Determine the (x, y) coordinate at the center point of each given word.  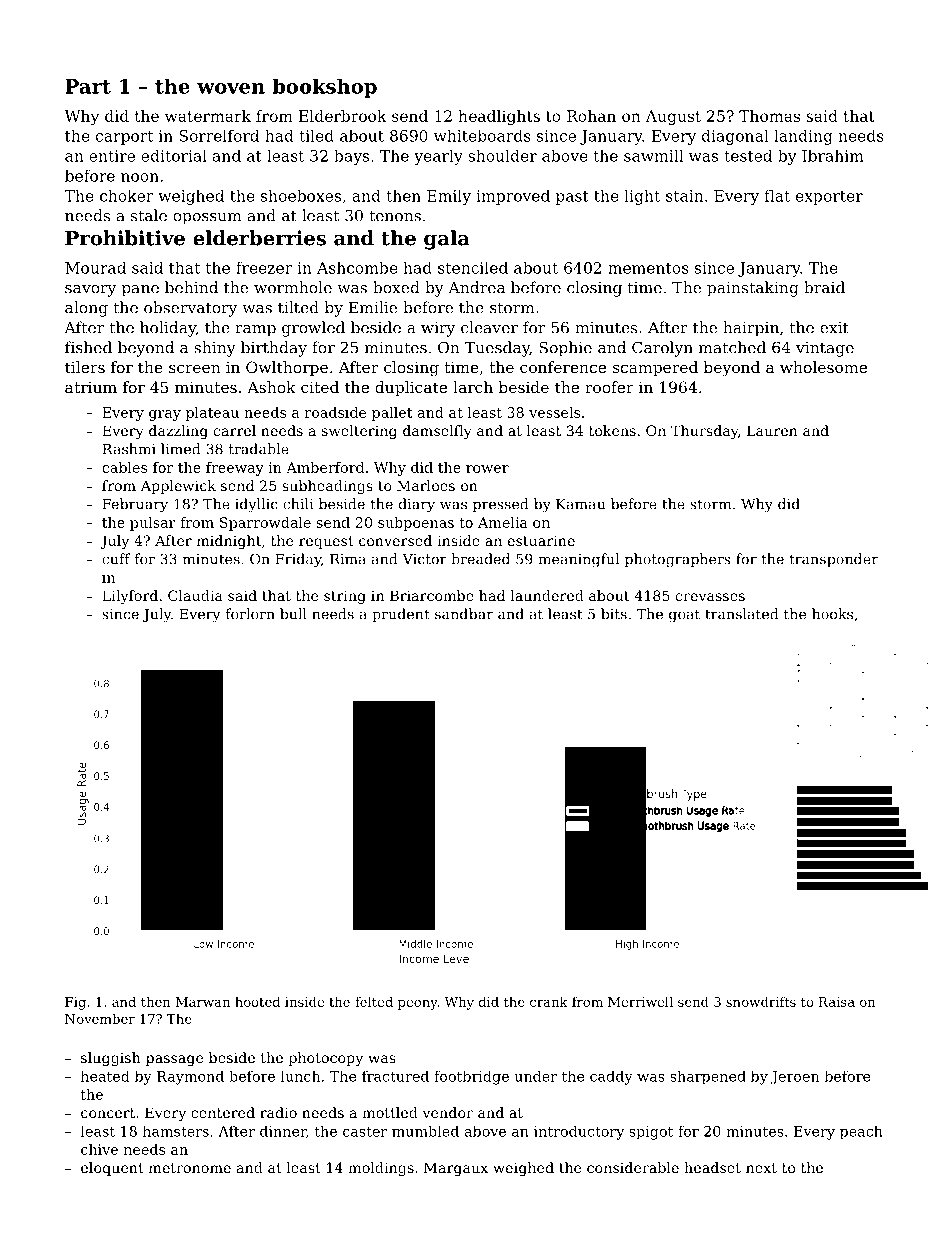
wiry (438, 329)
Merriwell (640, 1001)
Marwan (203, 1002)
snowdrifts (761, 1001)
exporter (829, 198)
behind (191, 287)
